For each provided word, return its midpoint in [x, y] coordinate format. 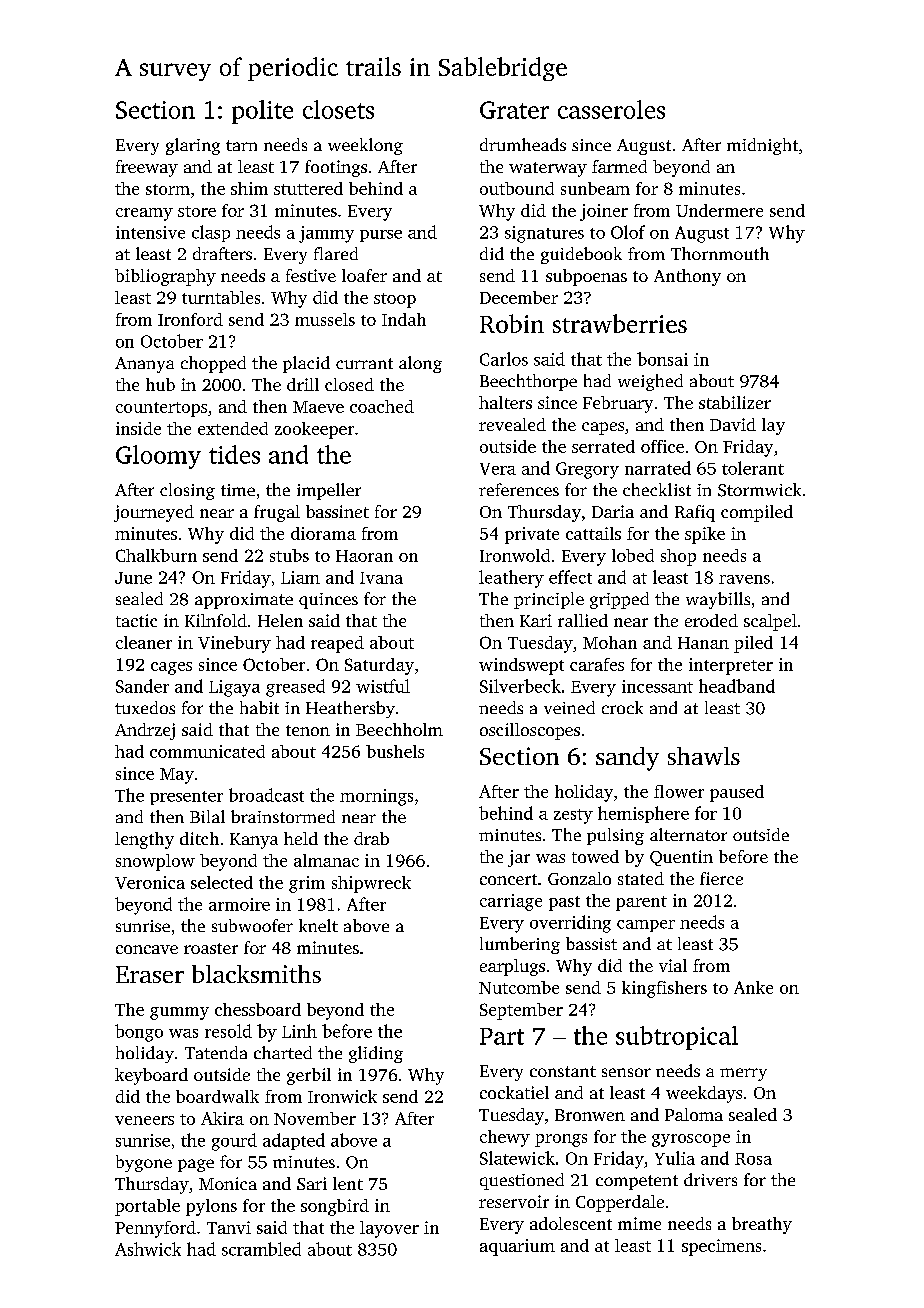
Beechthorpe [528, 382]
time [238, 490]
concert [508, 879]
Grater [514, 110]
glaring [193, 146]
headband [737, 686]
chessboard [258, 1009]
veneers [144, 1120]
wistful [383, 686]
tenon [308, 730]
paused [737, 793]
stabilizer [735, 402]
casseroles [611, 109]
